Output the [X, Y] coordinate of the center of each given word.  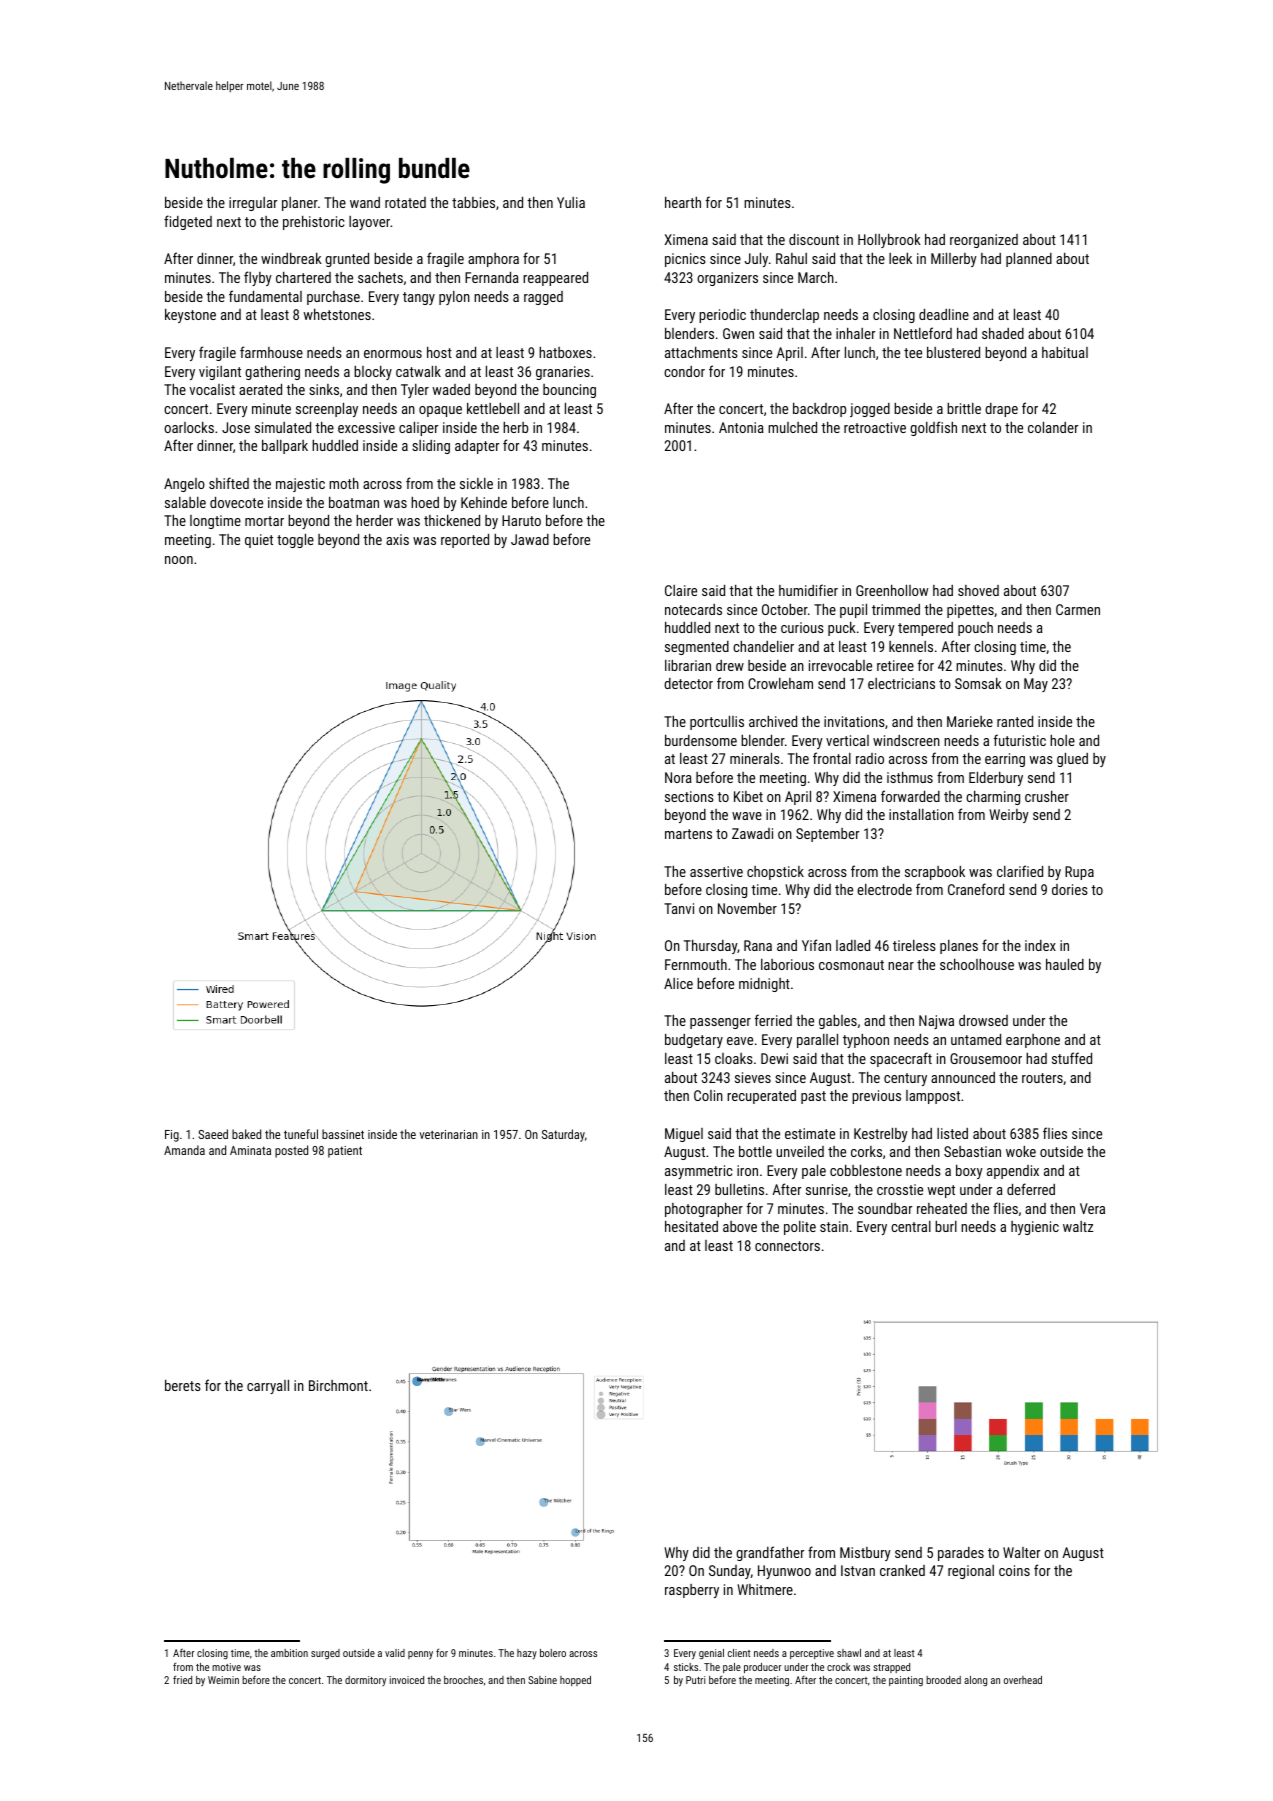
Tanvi [679, 908]
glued [1072, 760]
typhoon [866, 1041]
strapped [891, 1668]
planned [1029, 260]
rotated [405, 202]
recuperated [761, 1097]
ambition [289, 1653]
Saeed [213, 1134]
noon [179, 560]
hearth [683, 202]
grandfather [770, 1553]
